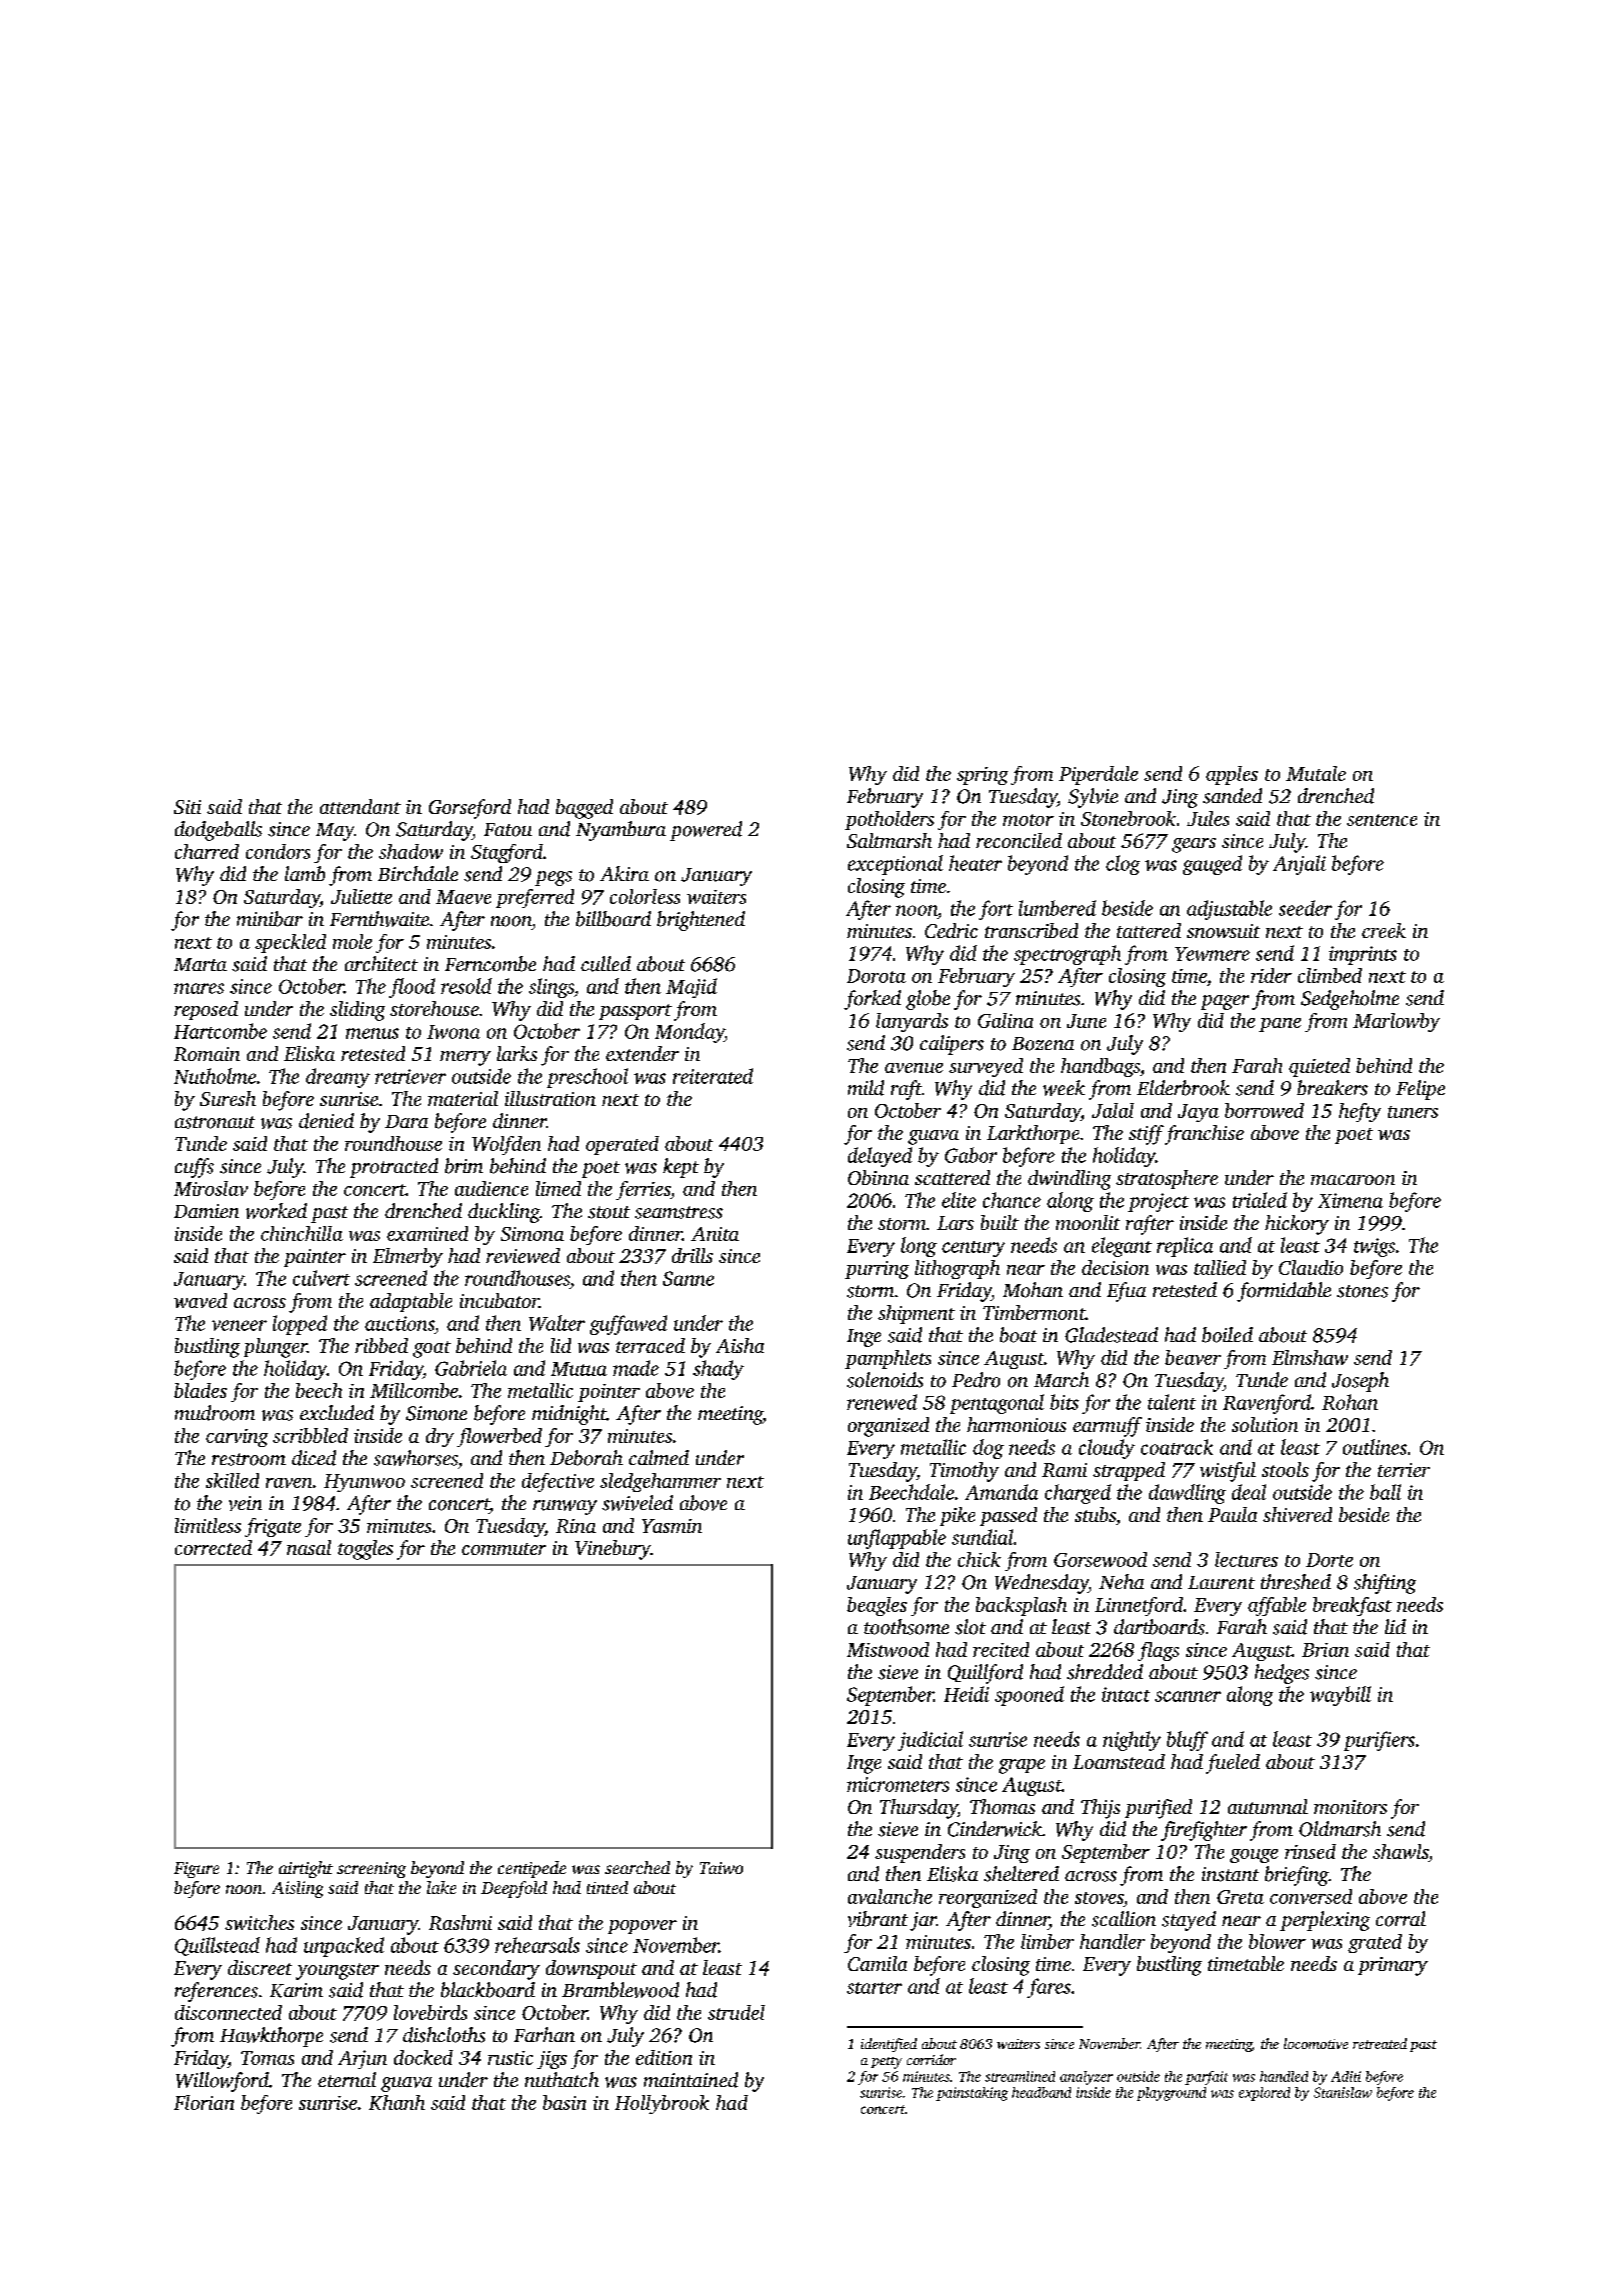 The height and width of the document is (2292, 1620). Describe the element at coordinates (1316, 773) in the document. I see `Mutale` at that location.
